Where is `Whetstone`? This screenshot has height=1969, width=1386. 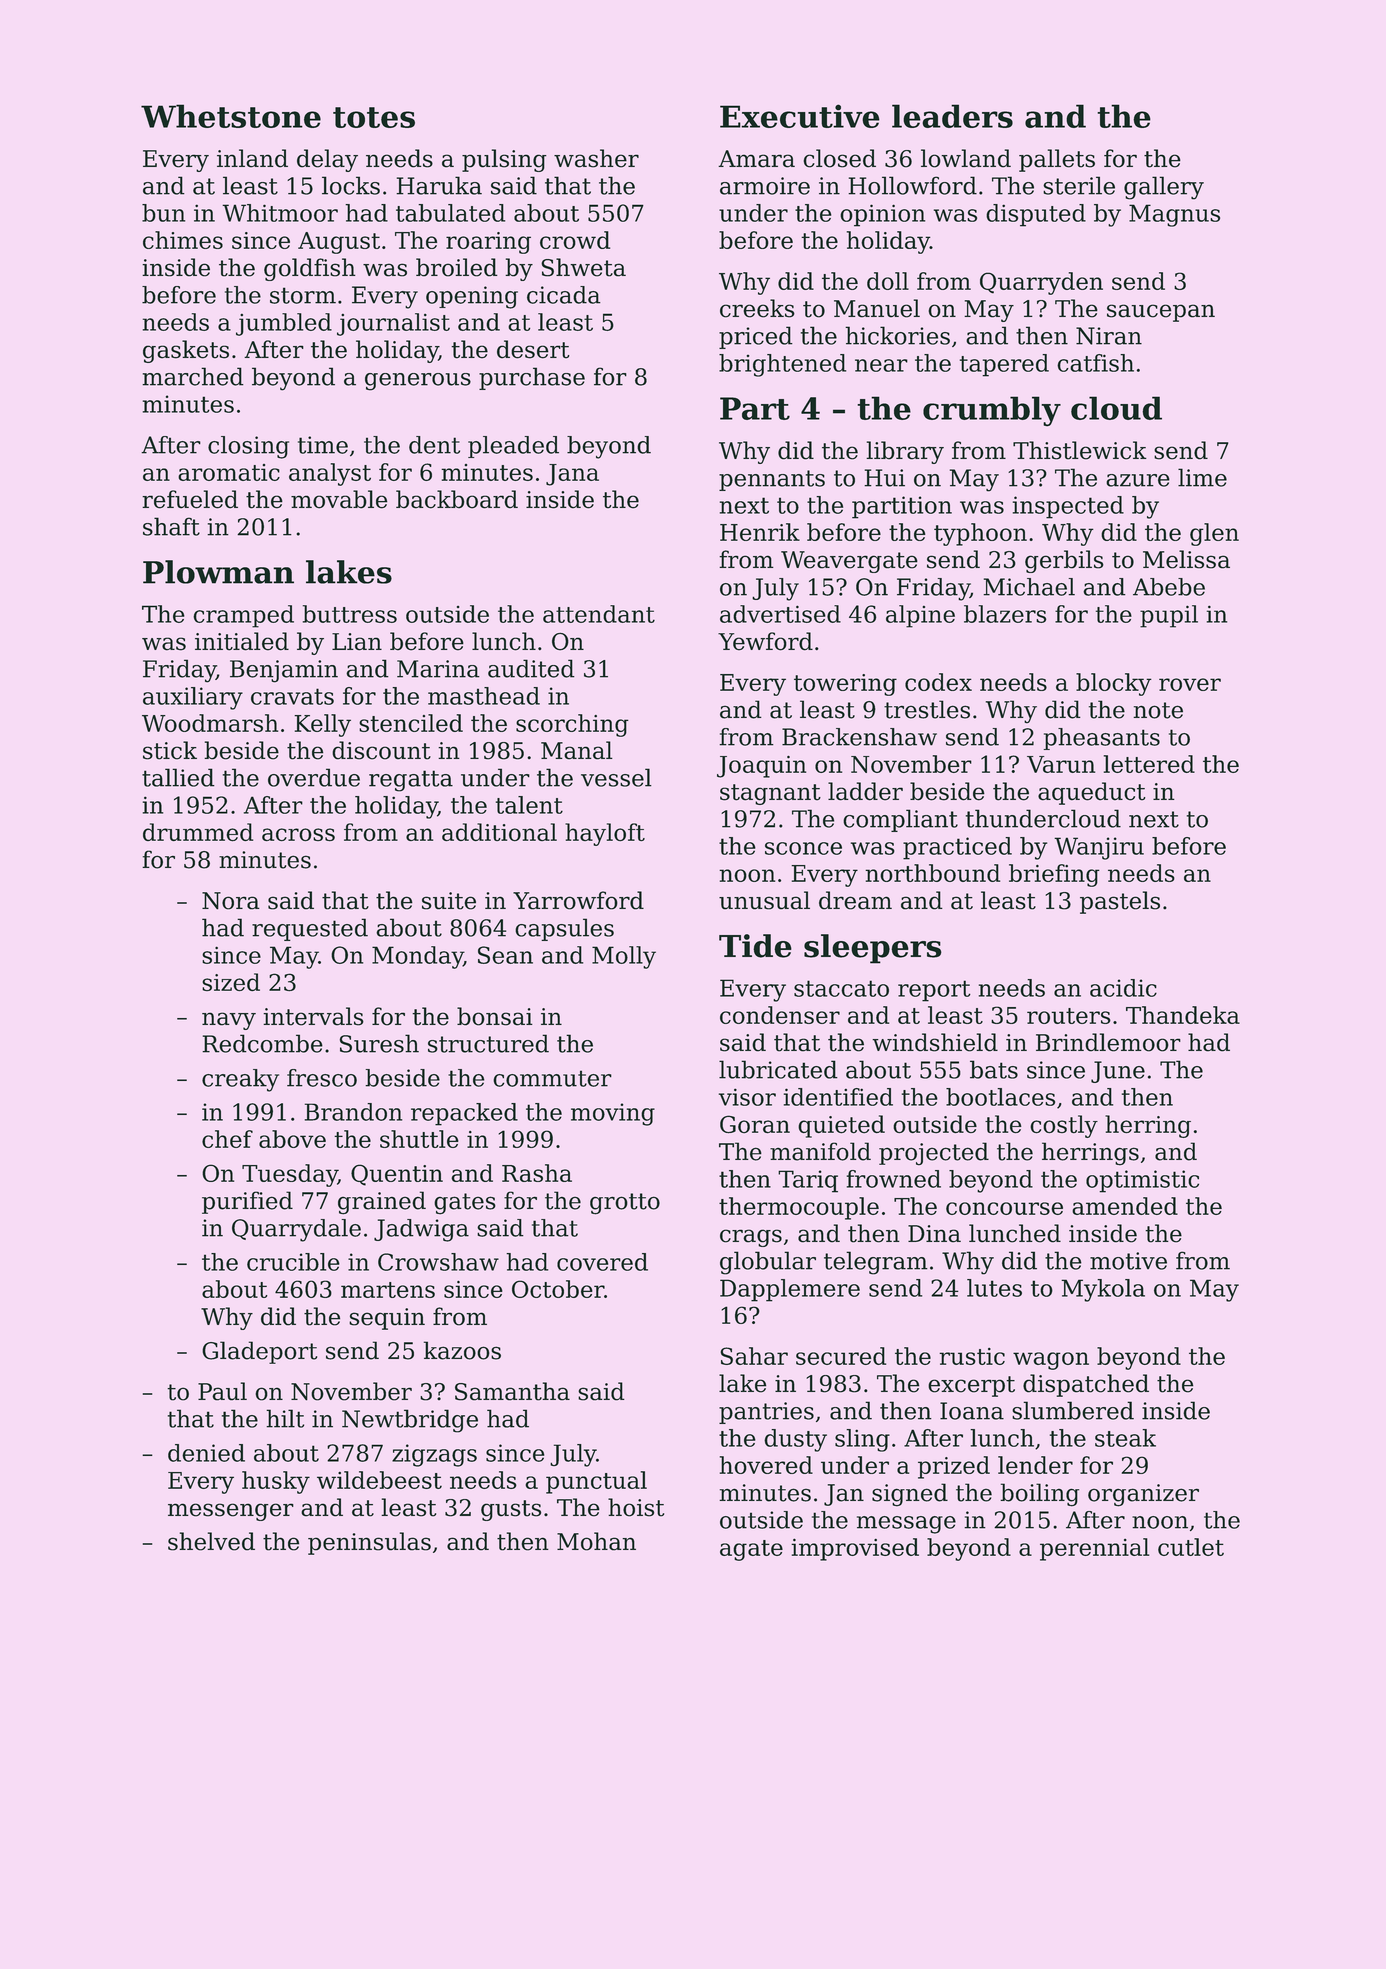
Whetstone is located at coordinates (231, 116).
